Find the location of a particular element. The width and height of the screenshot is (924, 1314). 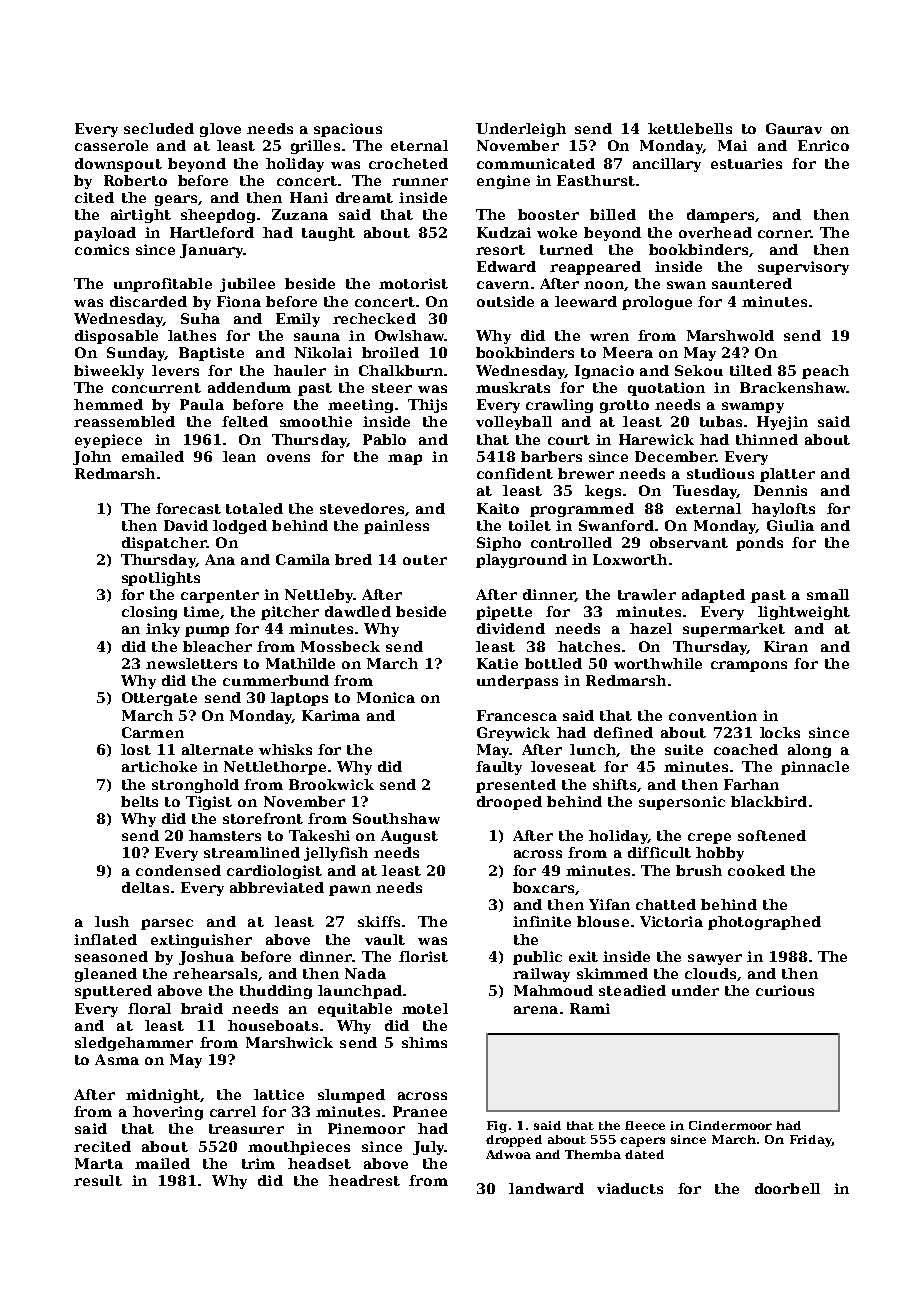

August is located at coordinates (409, 837).
